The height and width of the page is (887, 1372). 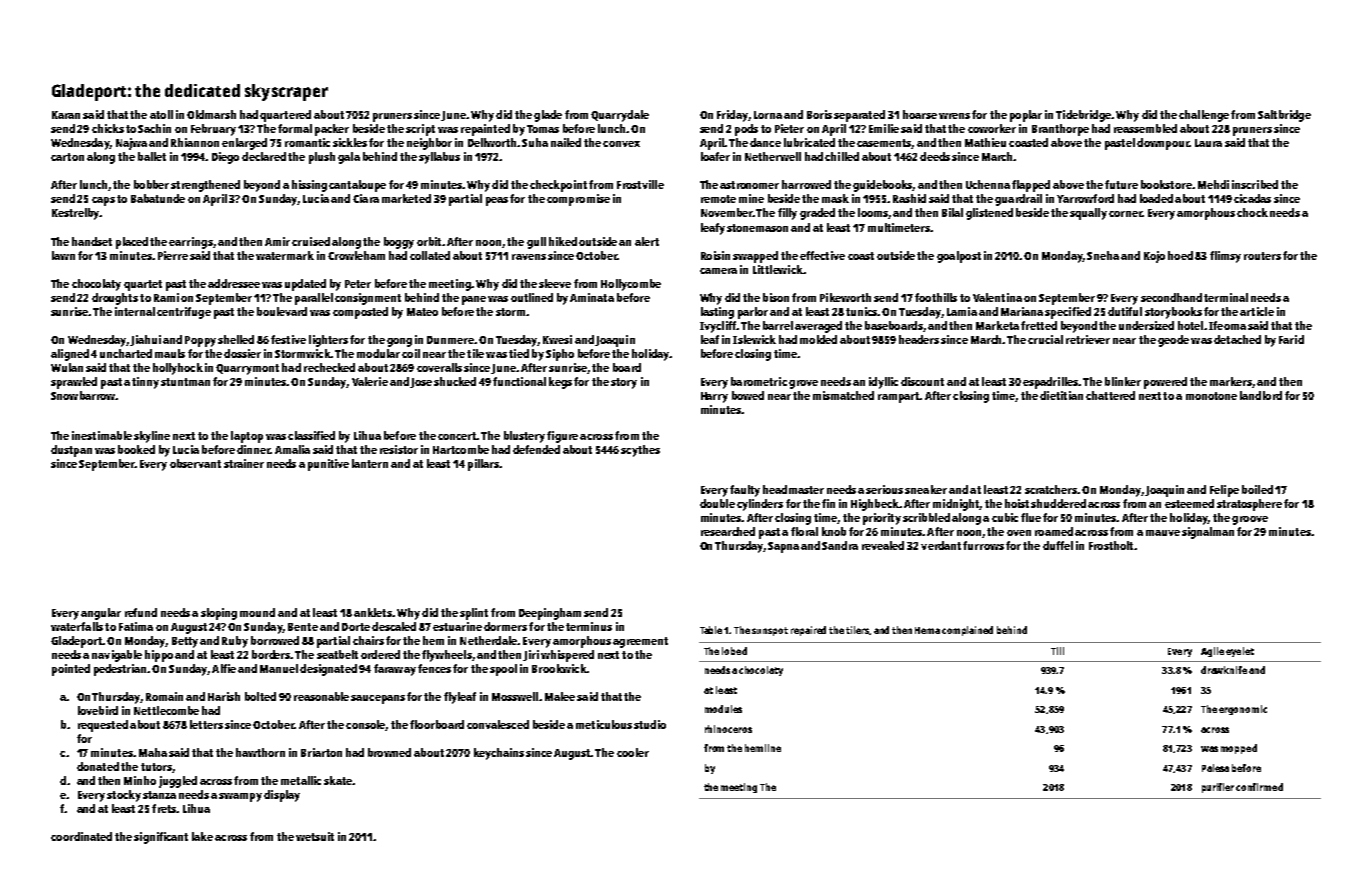 What do you see at coordinates (151, 184) in the page?
I see `bobber` at bounding box center [151, 184].
